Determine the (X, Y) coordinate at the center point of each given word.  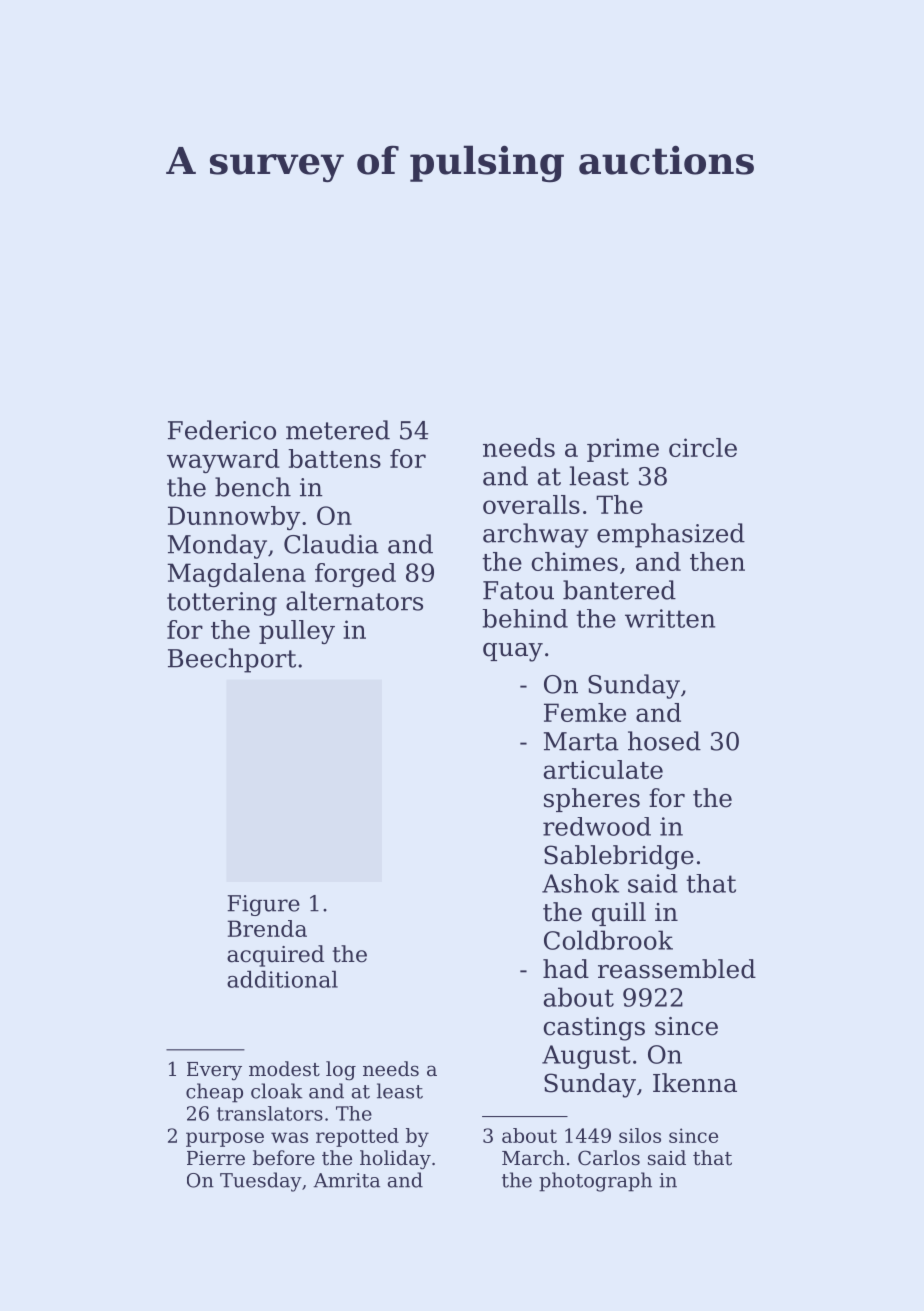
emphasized (671, 535)
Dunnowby (234, 518)
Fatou (518, 590)
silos (640, 1135)
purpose (225, 1139)
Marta (581, 741)
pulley (297, 632)
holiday (395, 1160)
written (670, 618)
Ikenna (695, 1083)
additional (282, 979)
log (341, 1071)
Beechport (232, 660)
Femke (585, 712)
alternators (354, 601)
